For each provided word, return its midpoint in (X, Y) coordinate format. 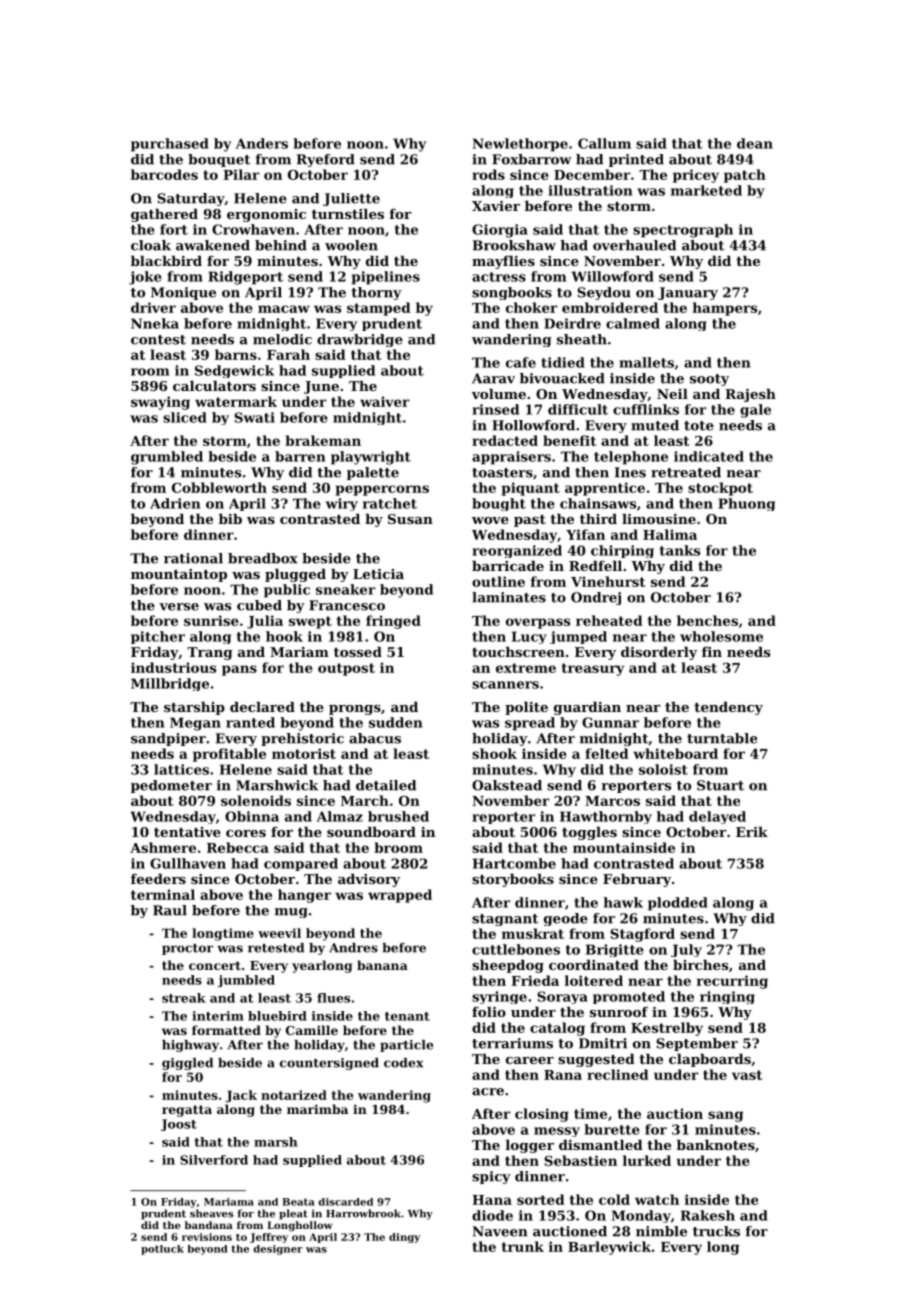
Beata (298, 1202)
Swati (254, 417)
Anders (262, 143)
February (637, 880)
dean (755, 143)
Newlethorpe (520, 145)
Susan (410, 519)
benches (707, 620)
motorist (304, 753)
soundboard (371, 831)
